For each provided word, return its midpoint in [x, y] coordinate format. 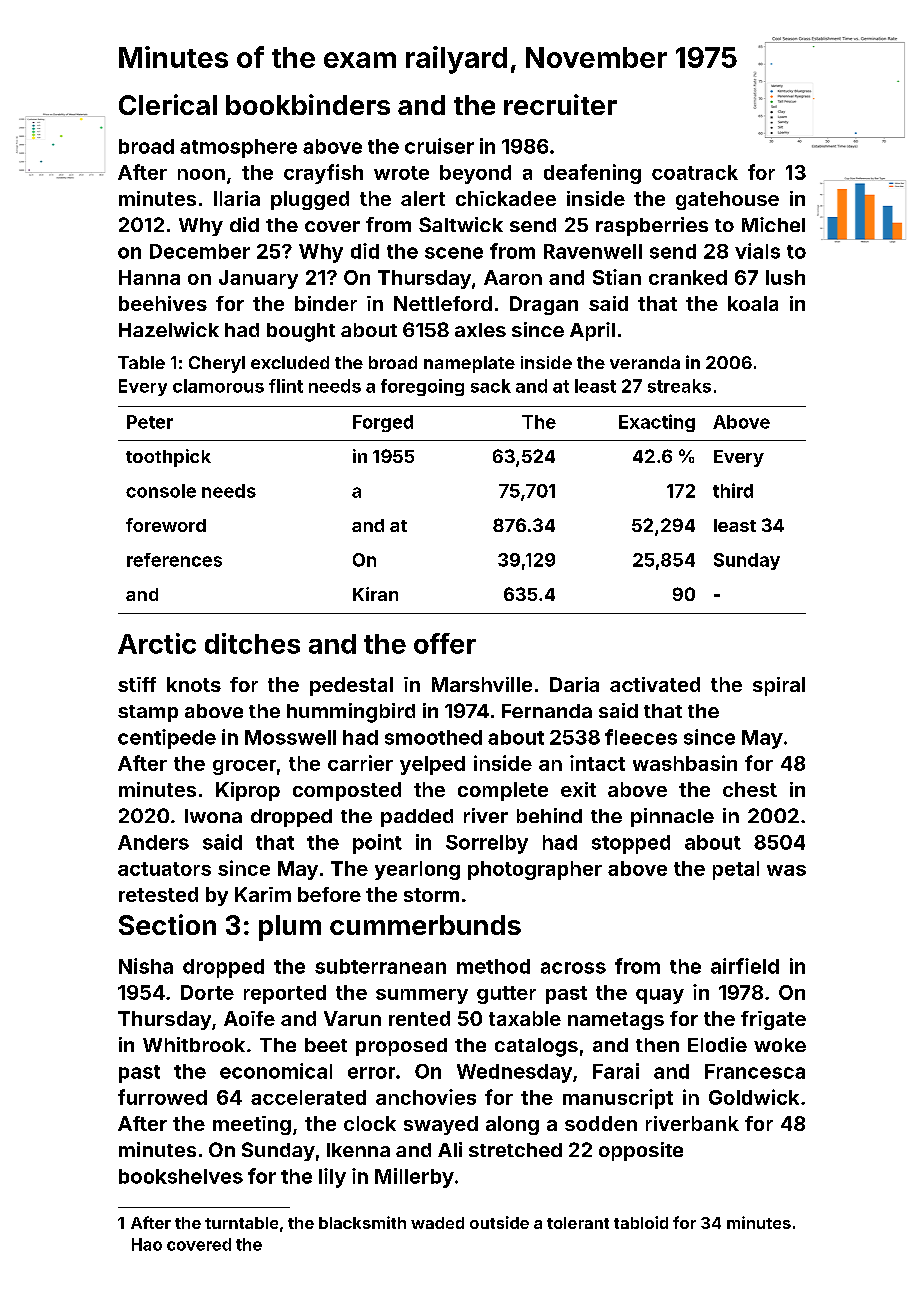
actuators [164, 869]
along [512, 1125]
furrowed [162, 1097]
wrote [401, 173]
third [733, 490]
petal [736, 870]
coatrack [695, 172]
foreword [166, 525]
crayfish [323, 174]
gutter [506, 995]
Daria [574, 684]
